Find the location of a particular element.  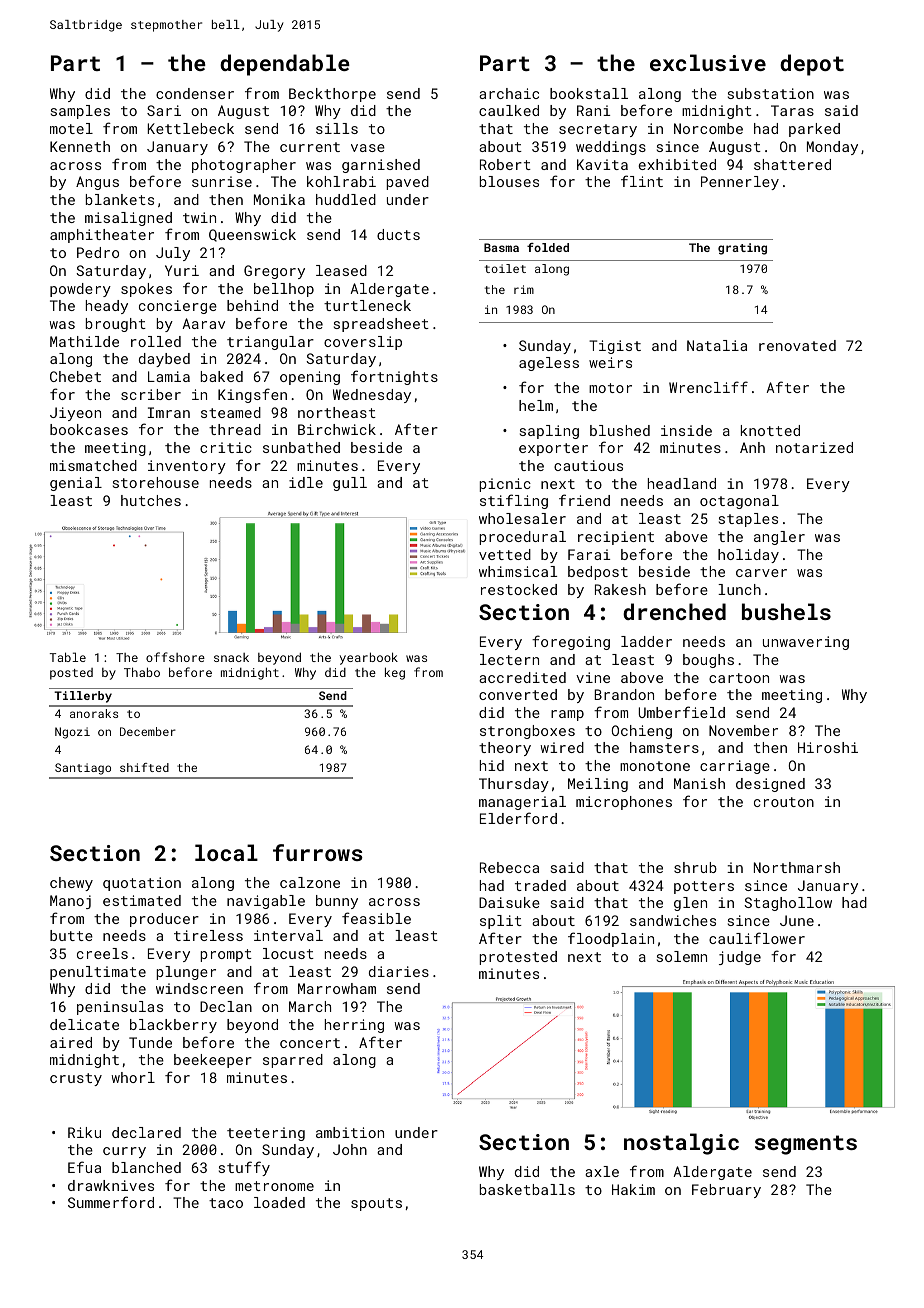

photographer is located at coordinates (244, 166).
